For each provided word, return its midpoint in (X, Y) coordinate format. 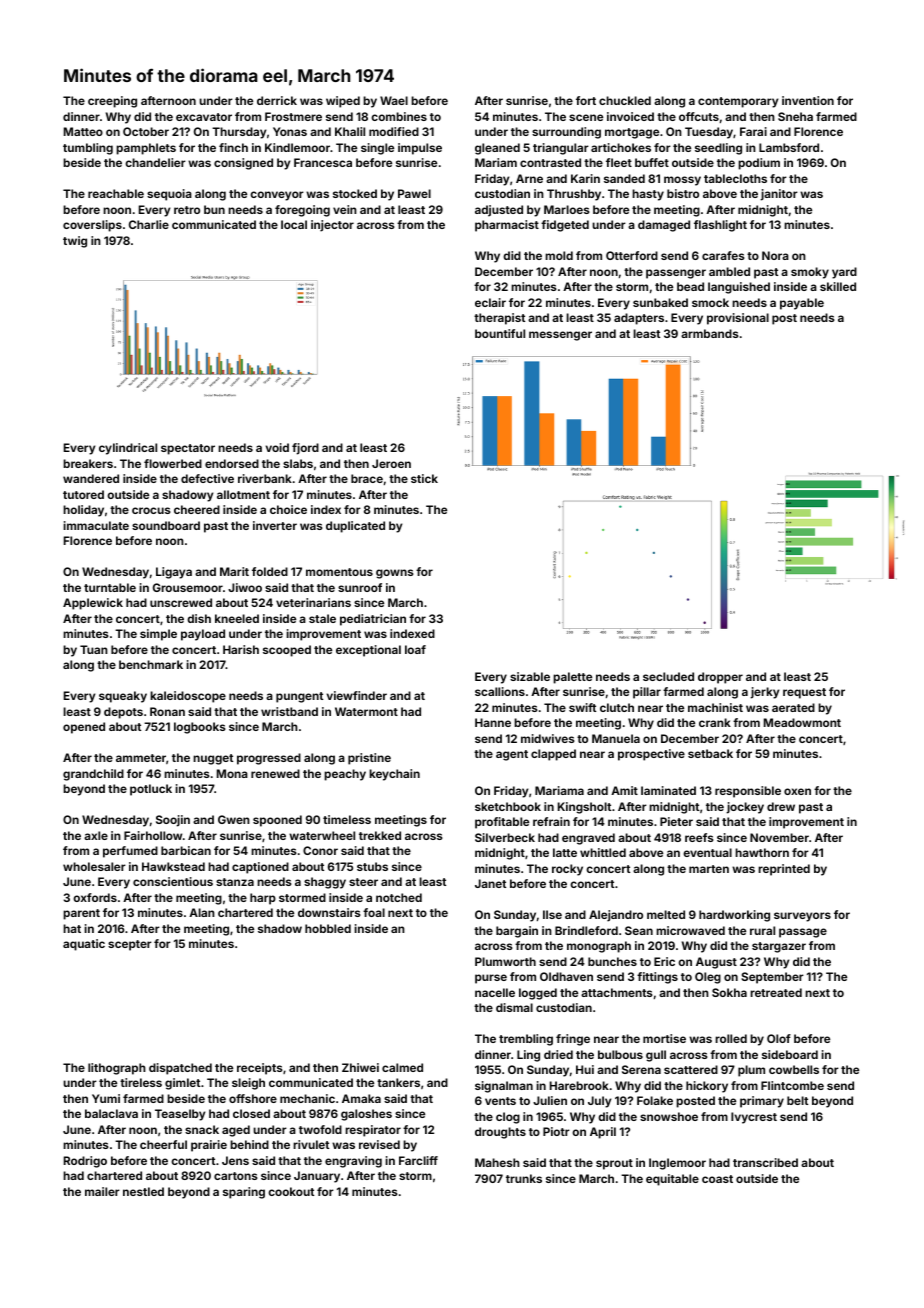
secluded (668, 676)
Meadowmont (802, 722)
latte (565, 852)
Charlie (149, 224)
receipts (260, 1069)
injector (332, 226)
